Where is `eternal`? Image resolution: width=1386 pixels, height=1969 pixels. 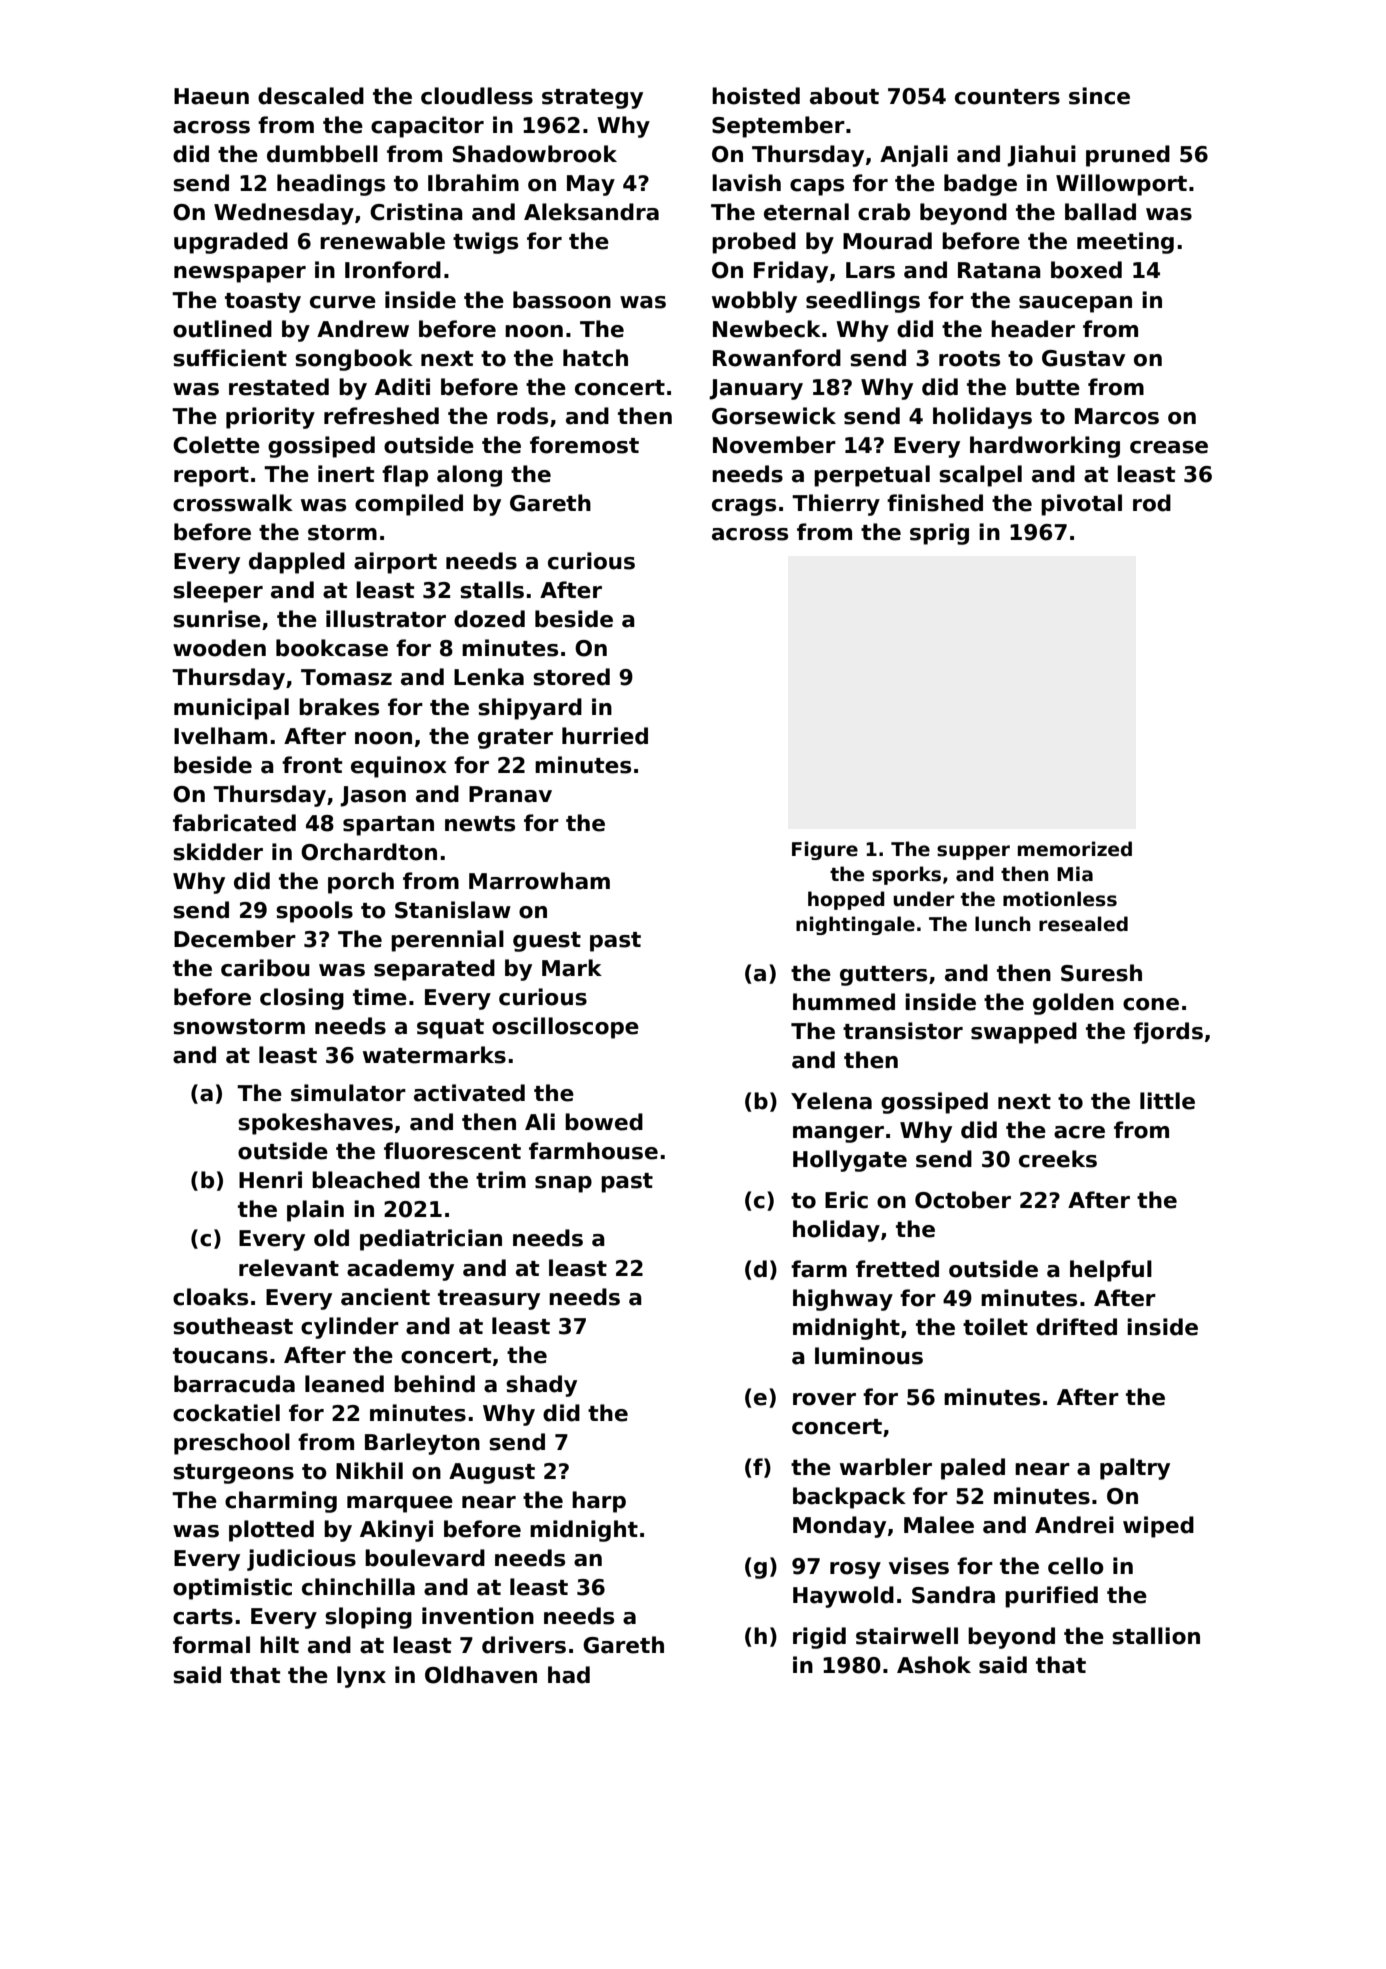
eternal is located at coordinates (806, 212).
